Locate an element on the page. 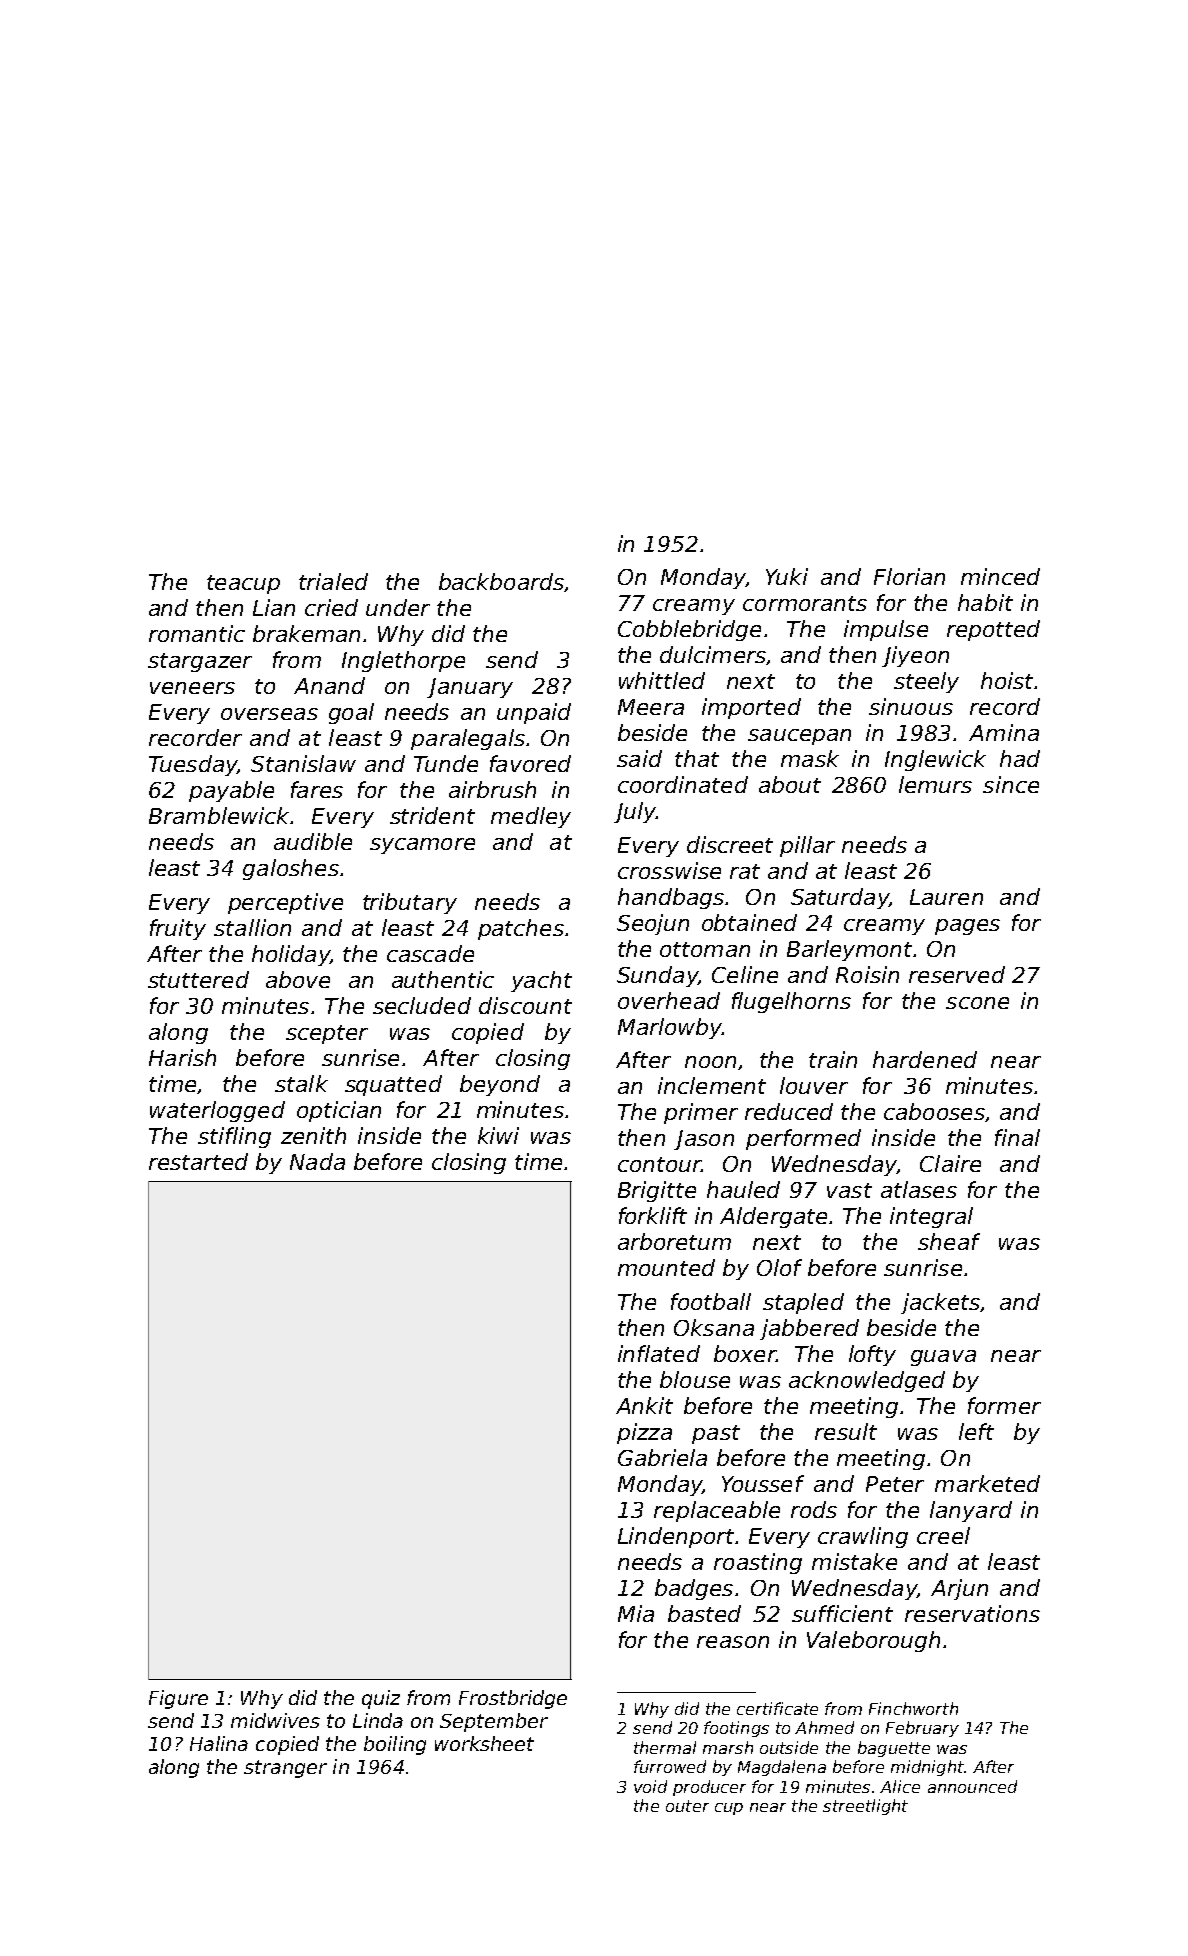  Arjun is located at coordinates (959, 1589).
